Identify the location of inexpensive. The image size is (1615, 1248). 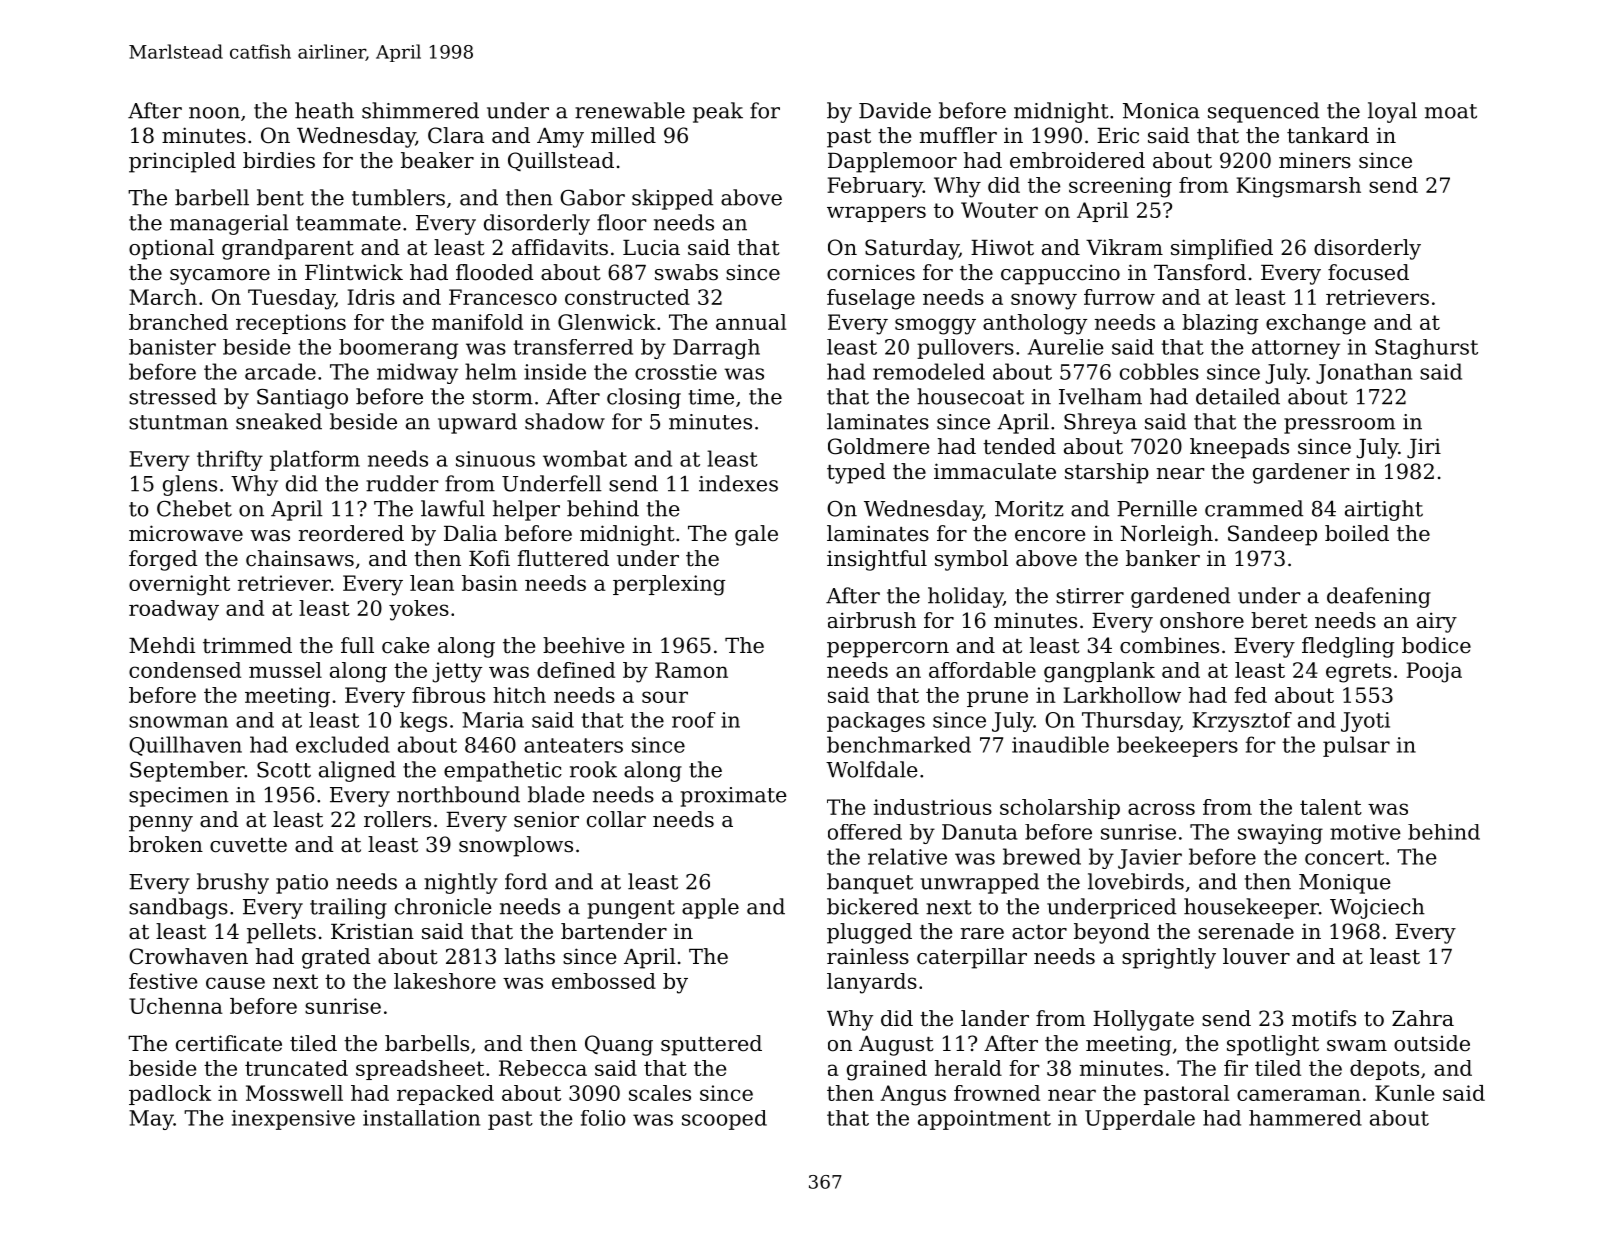
(293, 1120).
